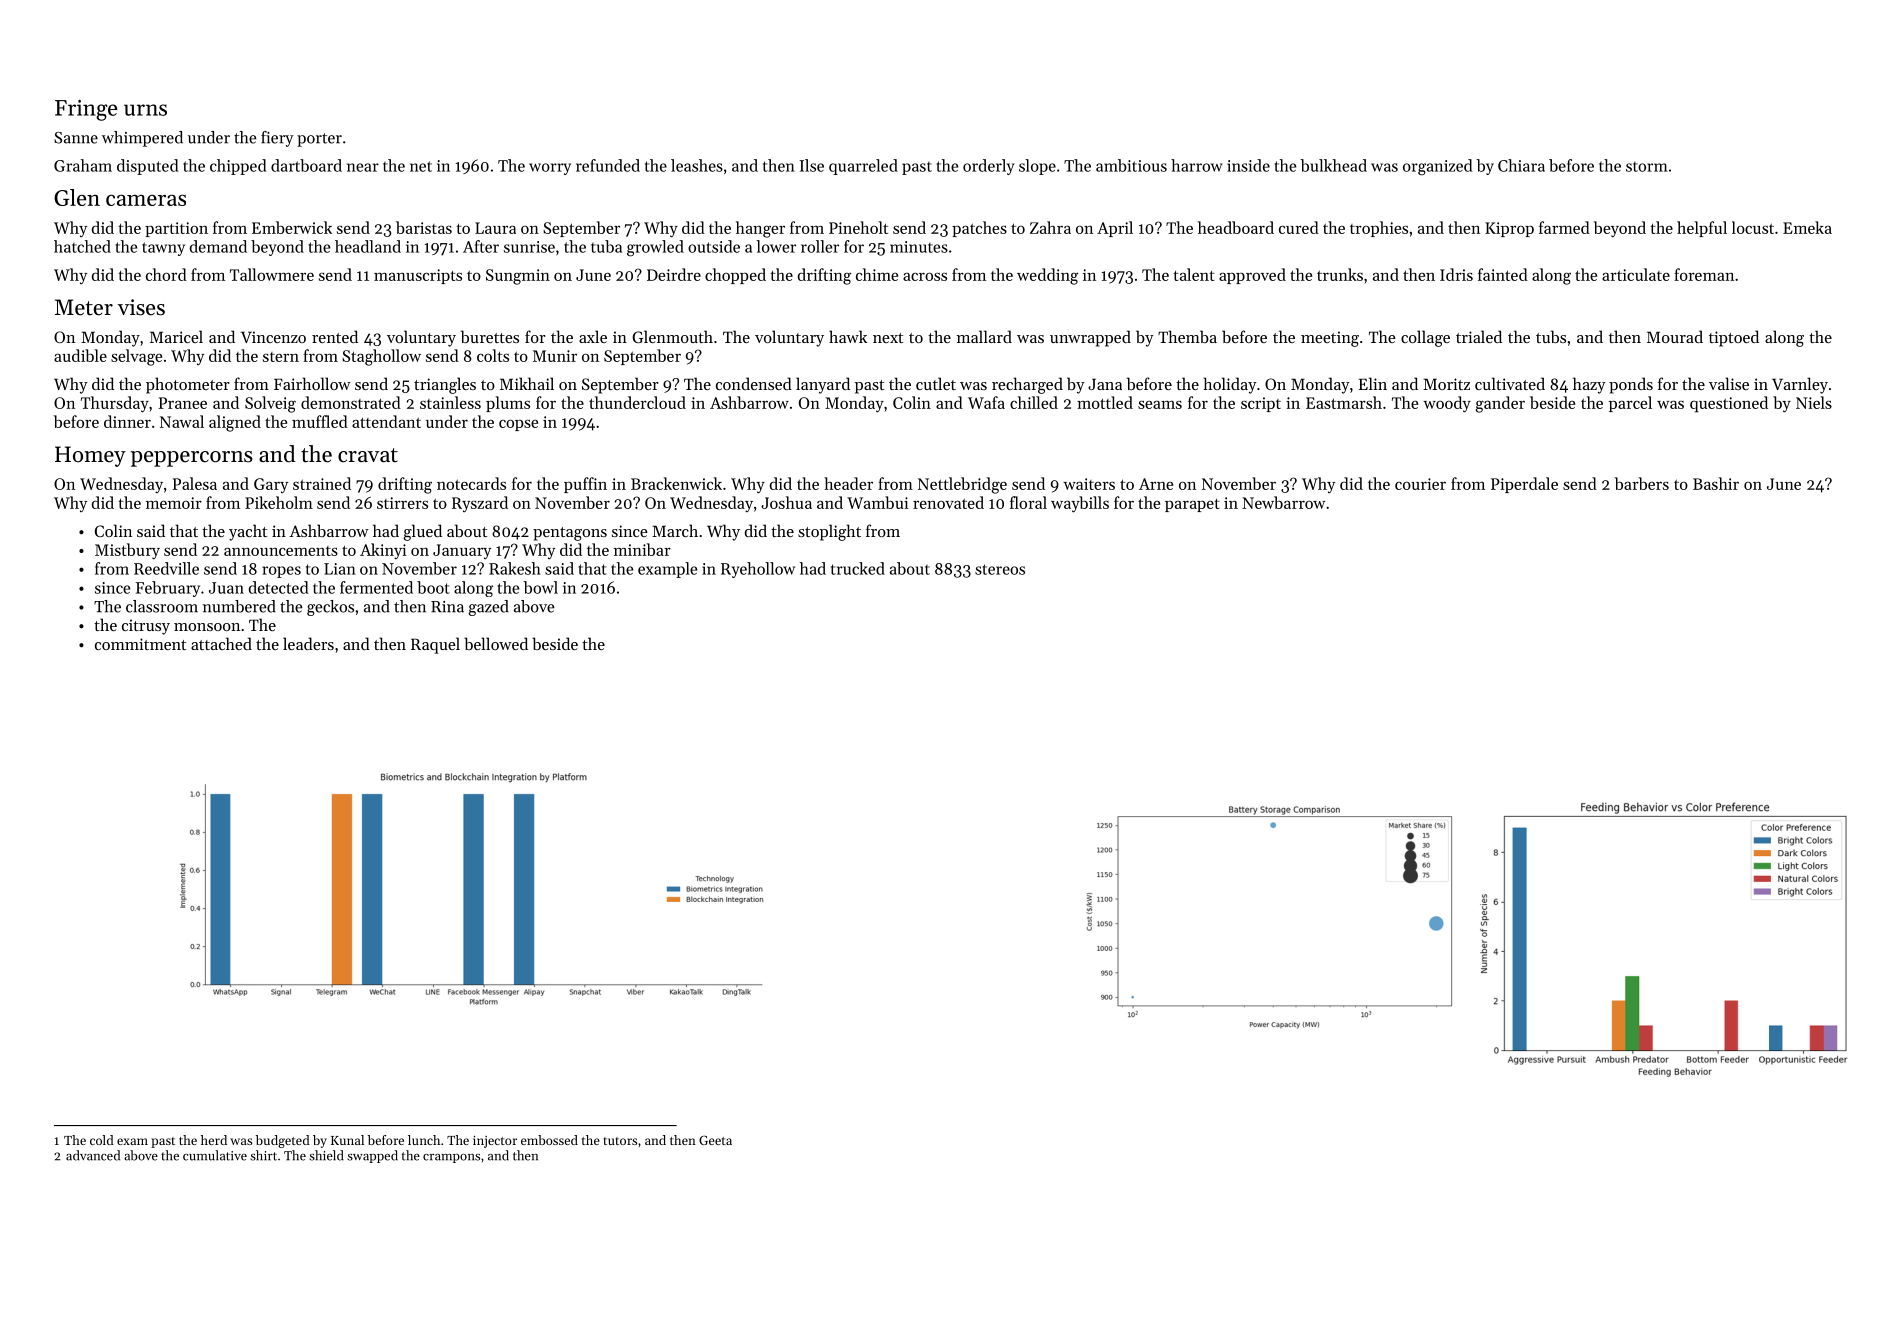 The width and height of the image is (1886, 1333). I want to click on Geeta, so click(715, 1140).
